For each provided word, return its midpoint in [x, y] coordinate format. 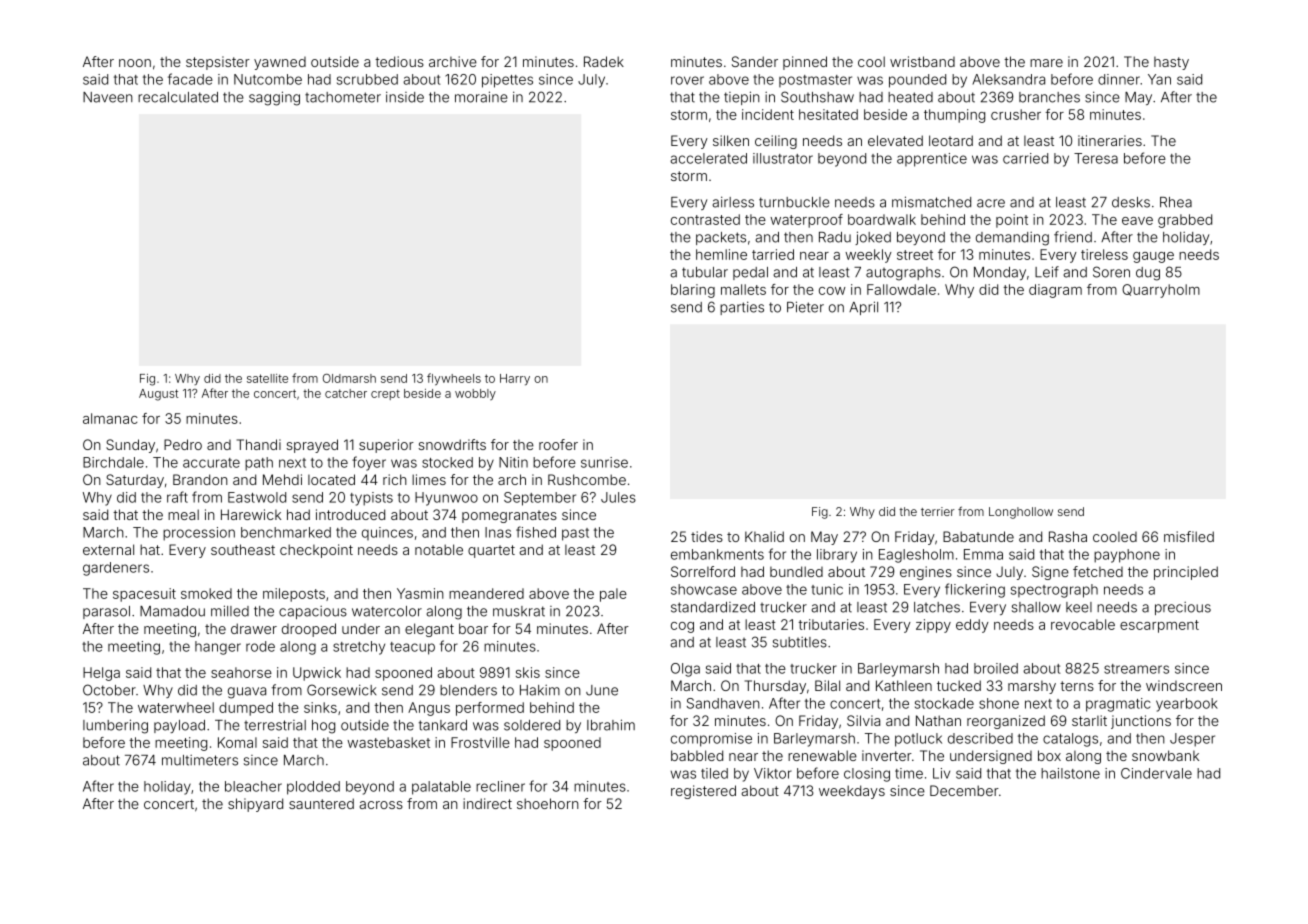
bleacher [253, 786]
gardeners [116, 569]
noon [135, 63]
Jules [618, 497]
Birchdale [113, 462]
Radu [835, 237]
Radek [604, 61]
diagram [1055, 291]
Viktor [773, 773]
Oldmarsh [349, 378]
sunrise [604, 462]
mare [1046, 63]
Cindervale [1156, 773]
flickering [975, 590]
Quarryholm [1161, 291]
